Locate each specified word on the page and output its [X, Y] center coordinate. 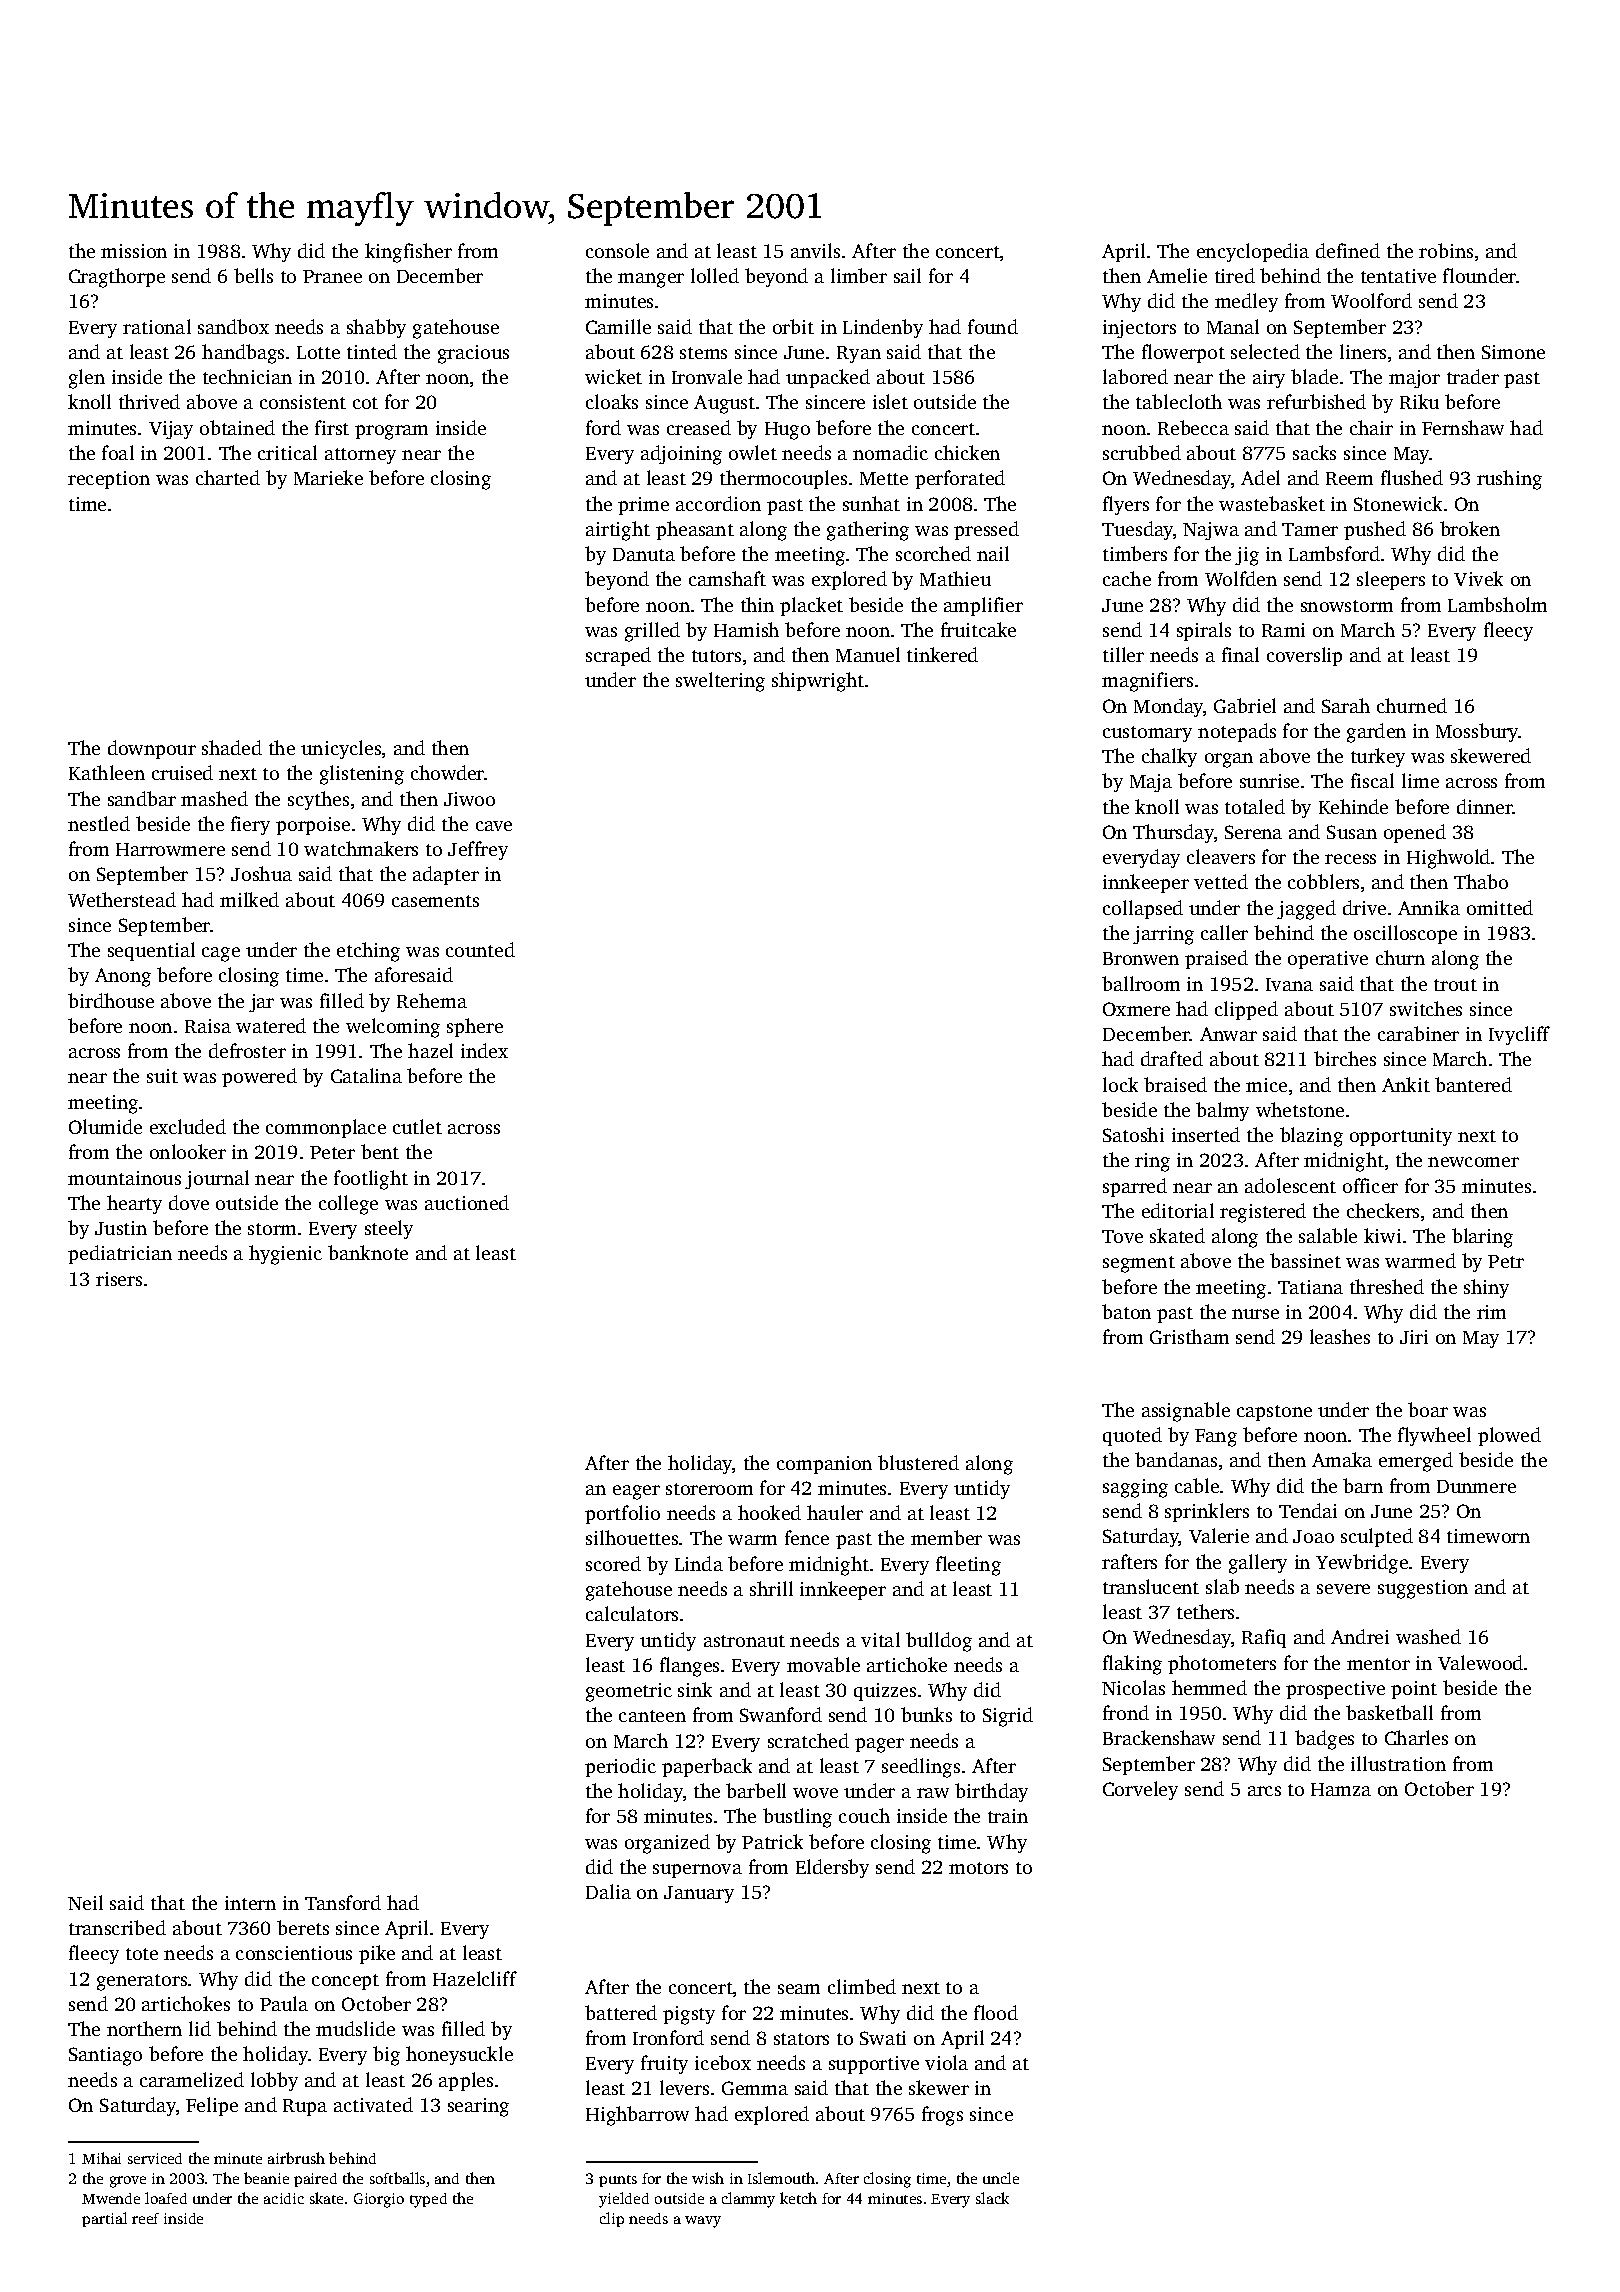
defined [1348, 250]
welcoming [393, 1028]
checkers [1383, 1210]
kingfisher [408, 253]
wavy [703, 2222]
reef [145, 2218]
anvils [815, 250]
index [484, 1050]
